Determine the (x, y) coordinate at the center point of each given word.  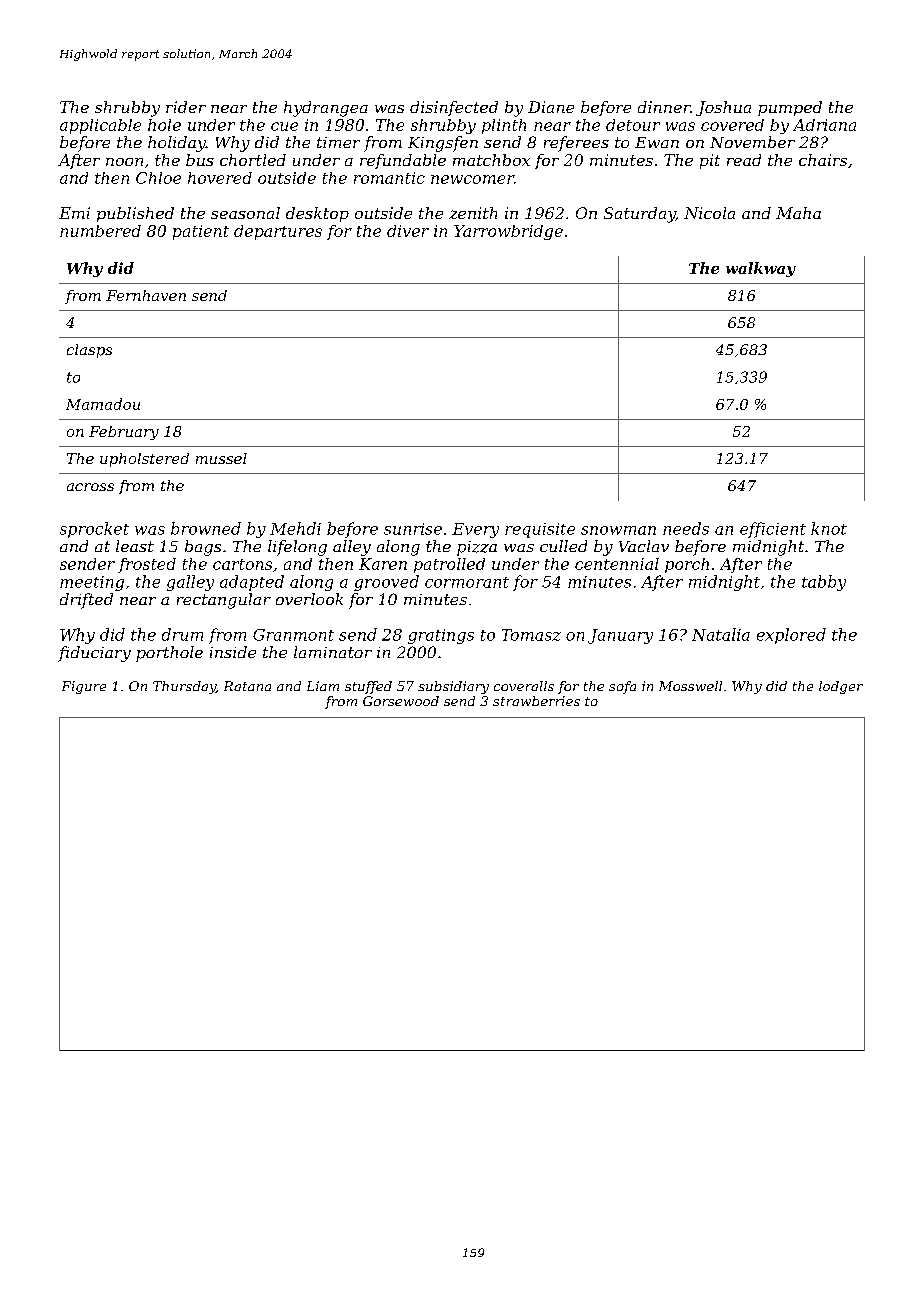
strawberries (536, 701)
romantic (389, 178)
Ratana (247, 686)
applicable (100, 126)
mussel (221, 458)
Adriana (824, 125)
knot (829, 528)
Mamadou (103, 404)
